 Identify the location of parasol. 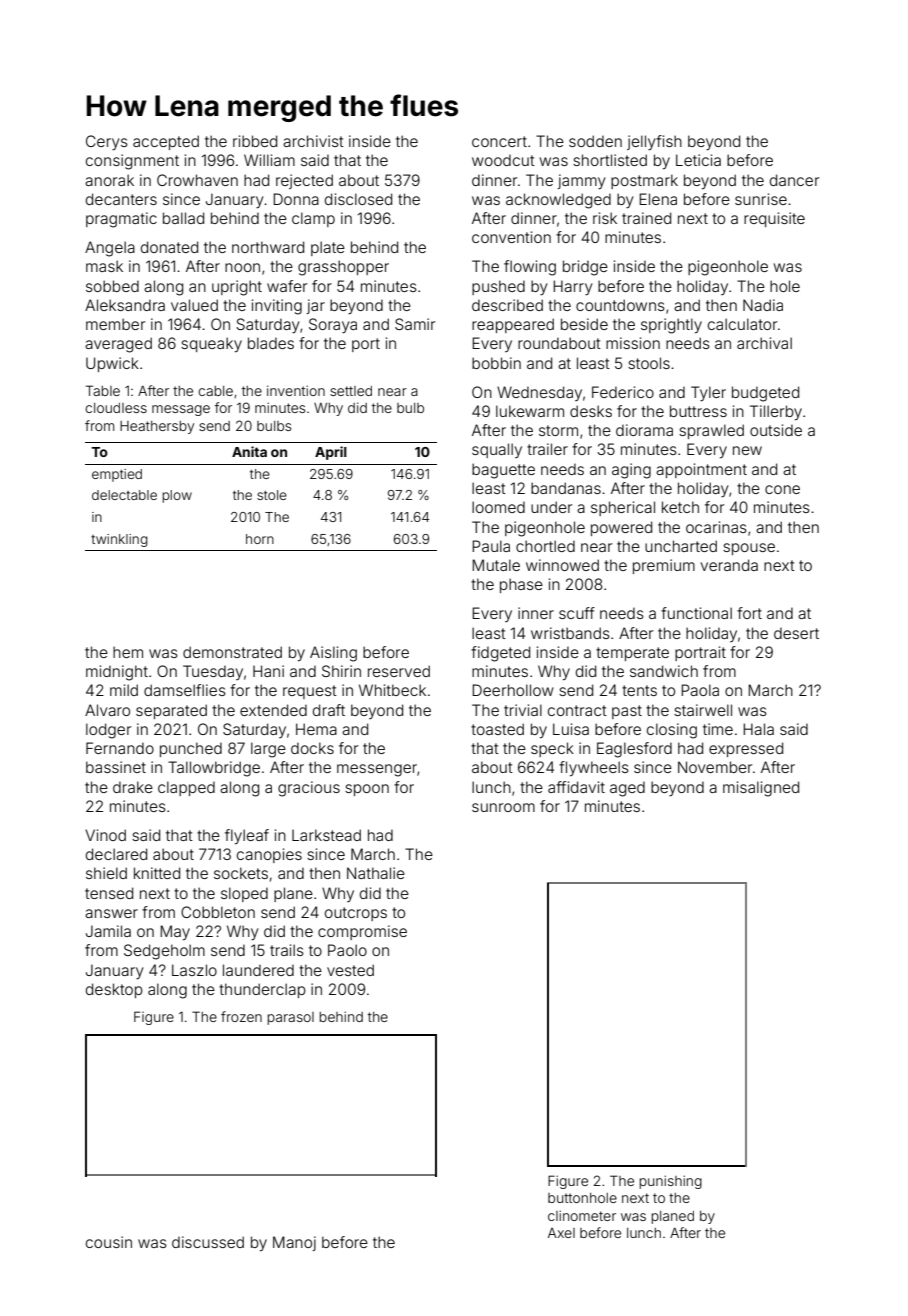
(290, 1018).
